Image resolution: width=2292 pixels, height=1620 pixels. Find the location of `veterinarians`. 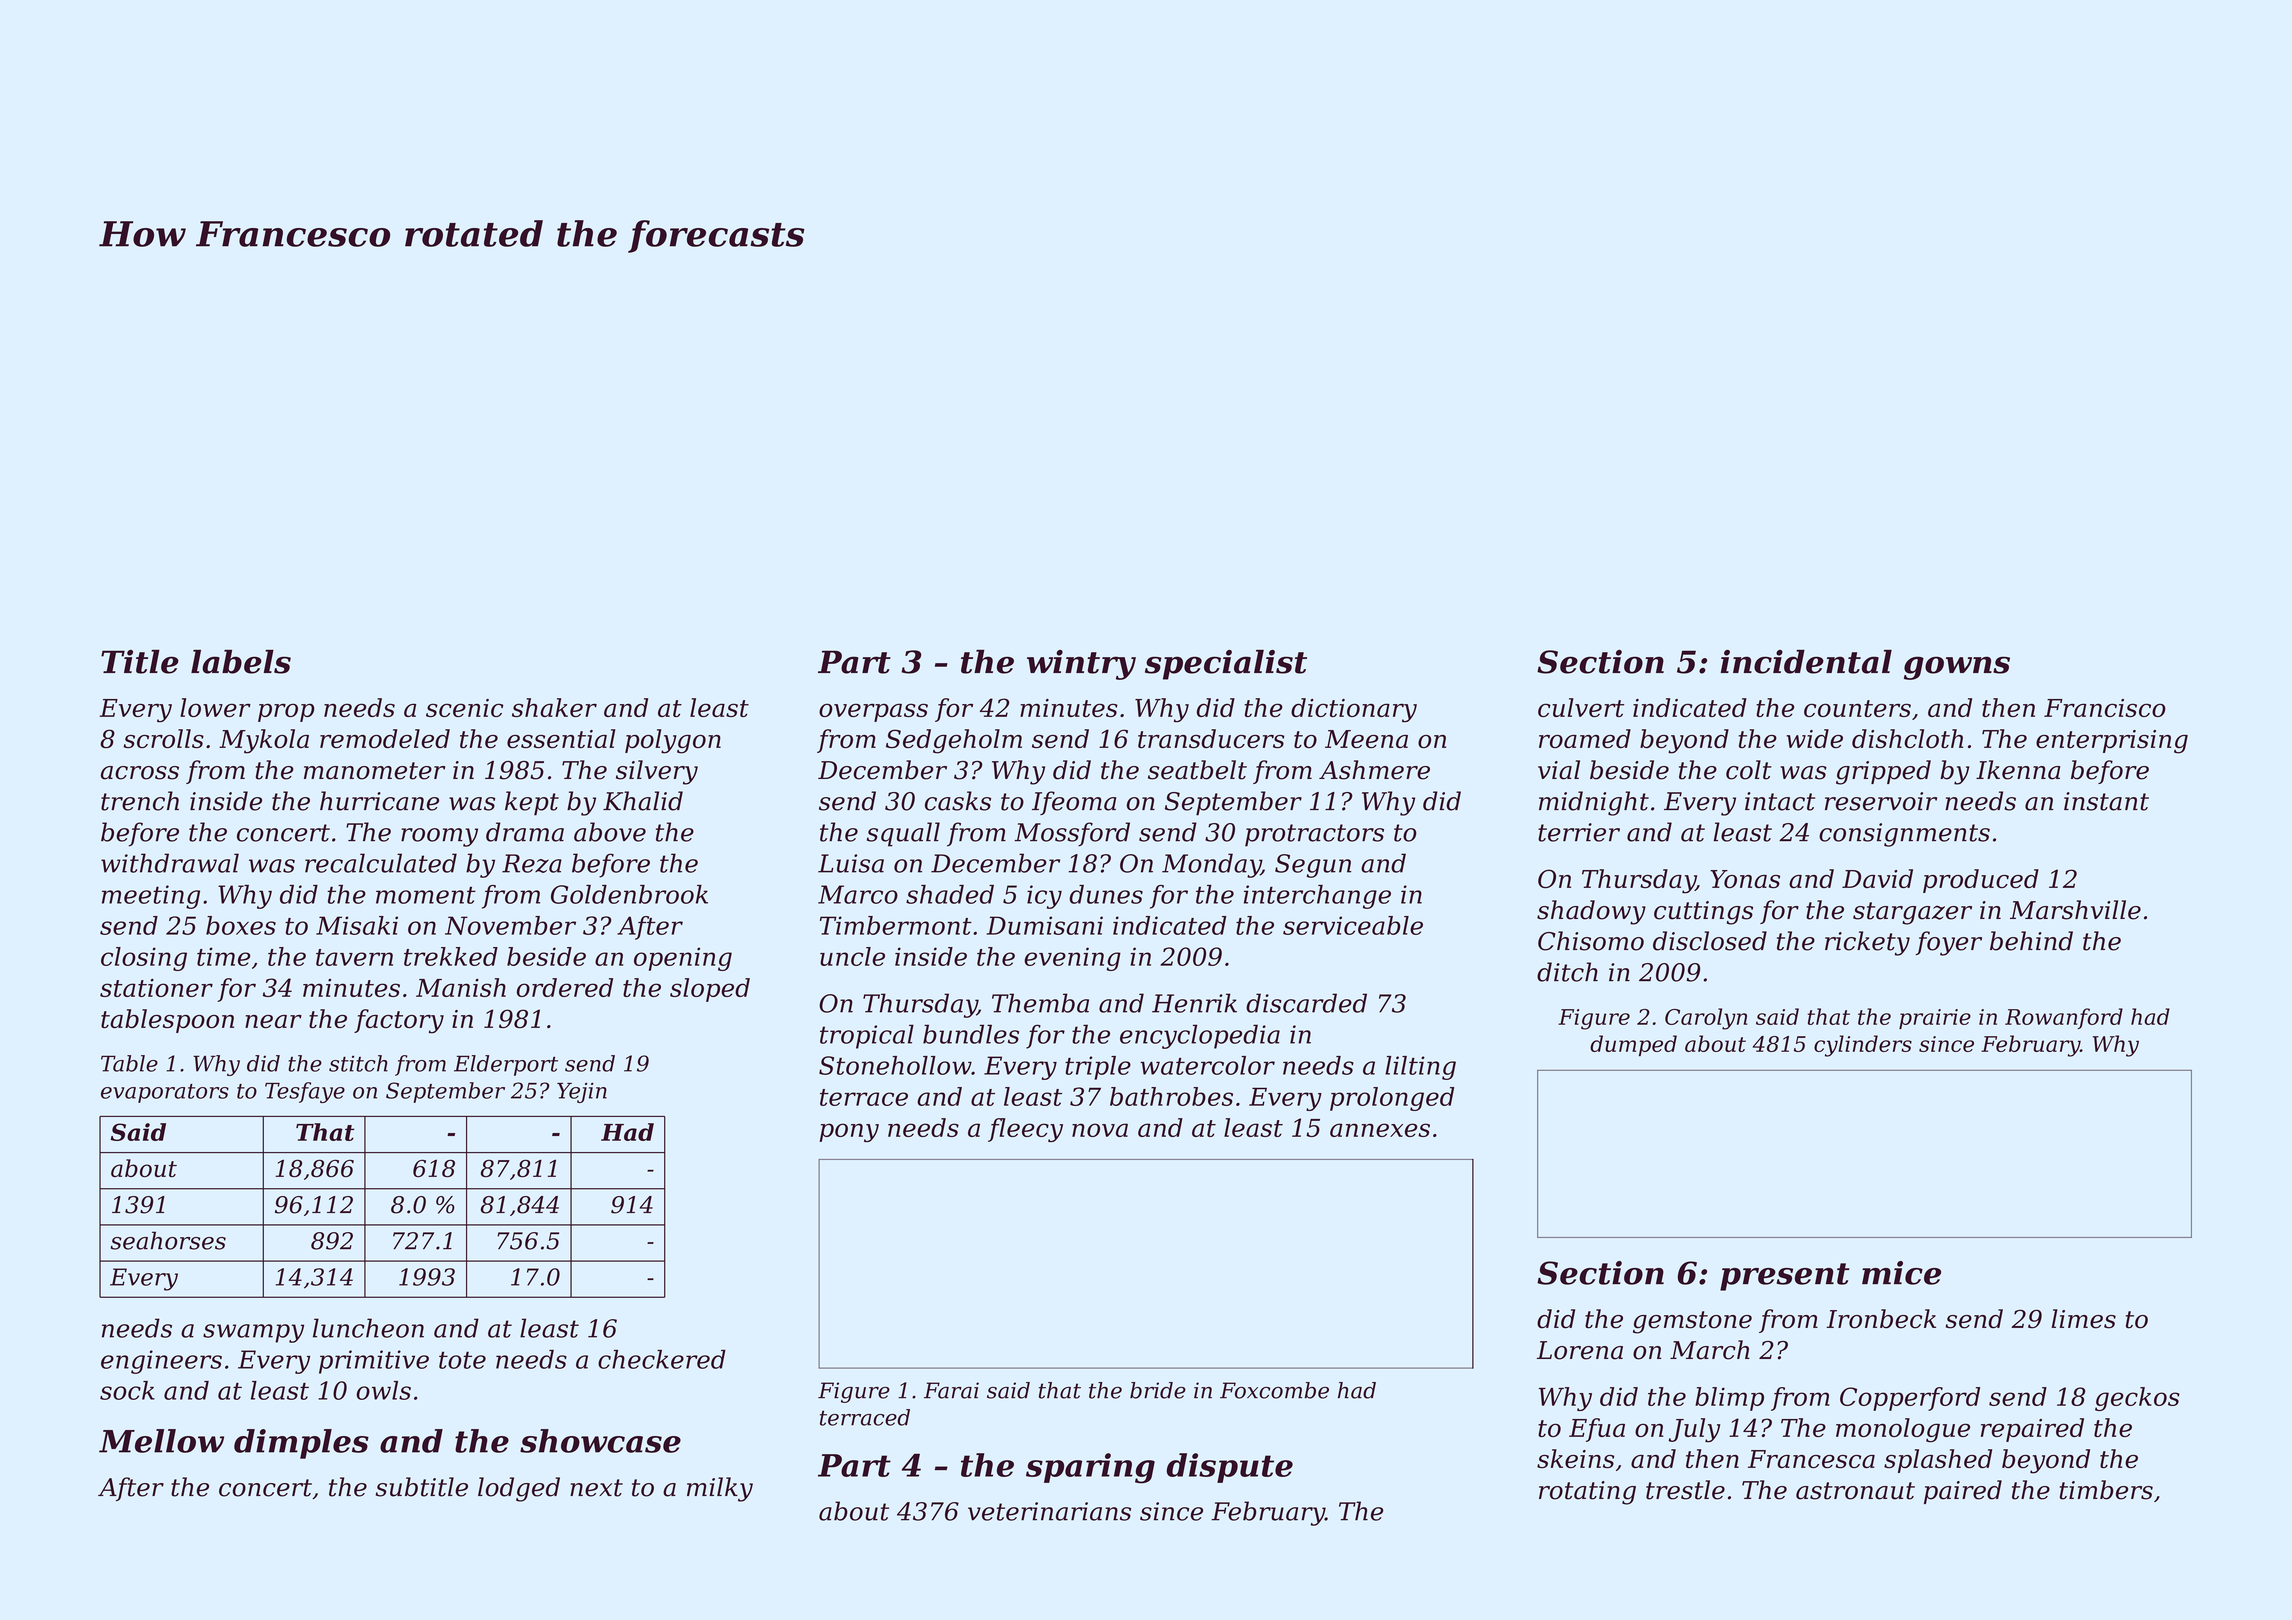

veterinarians is located at coordinates (1049, 1511).
